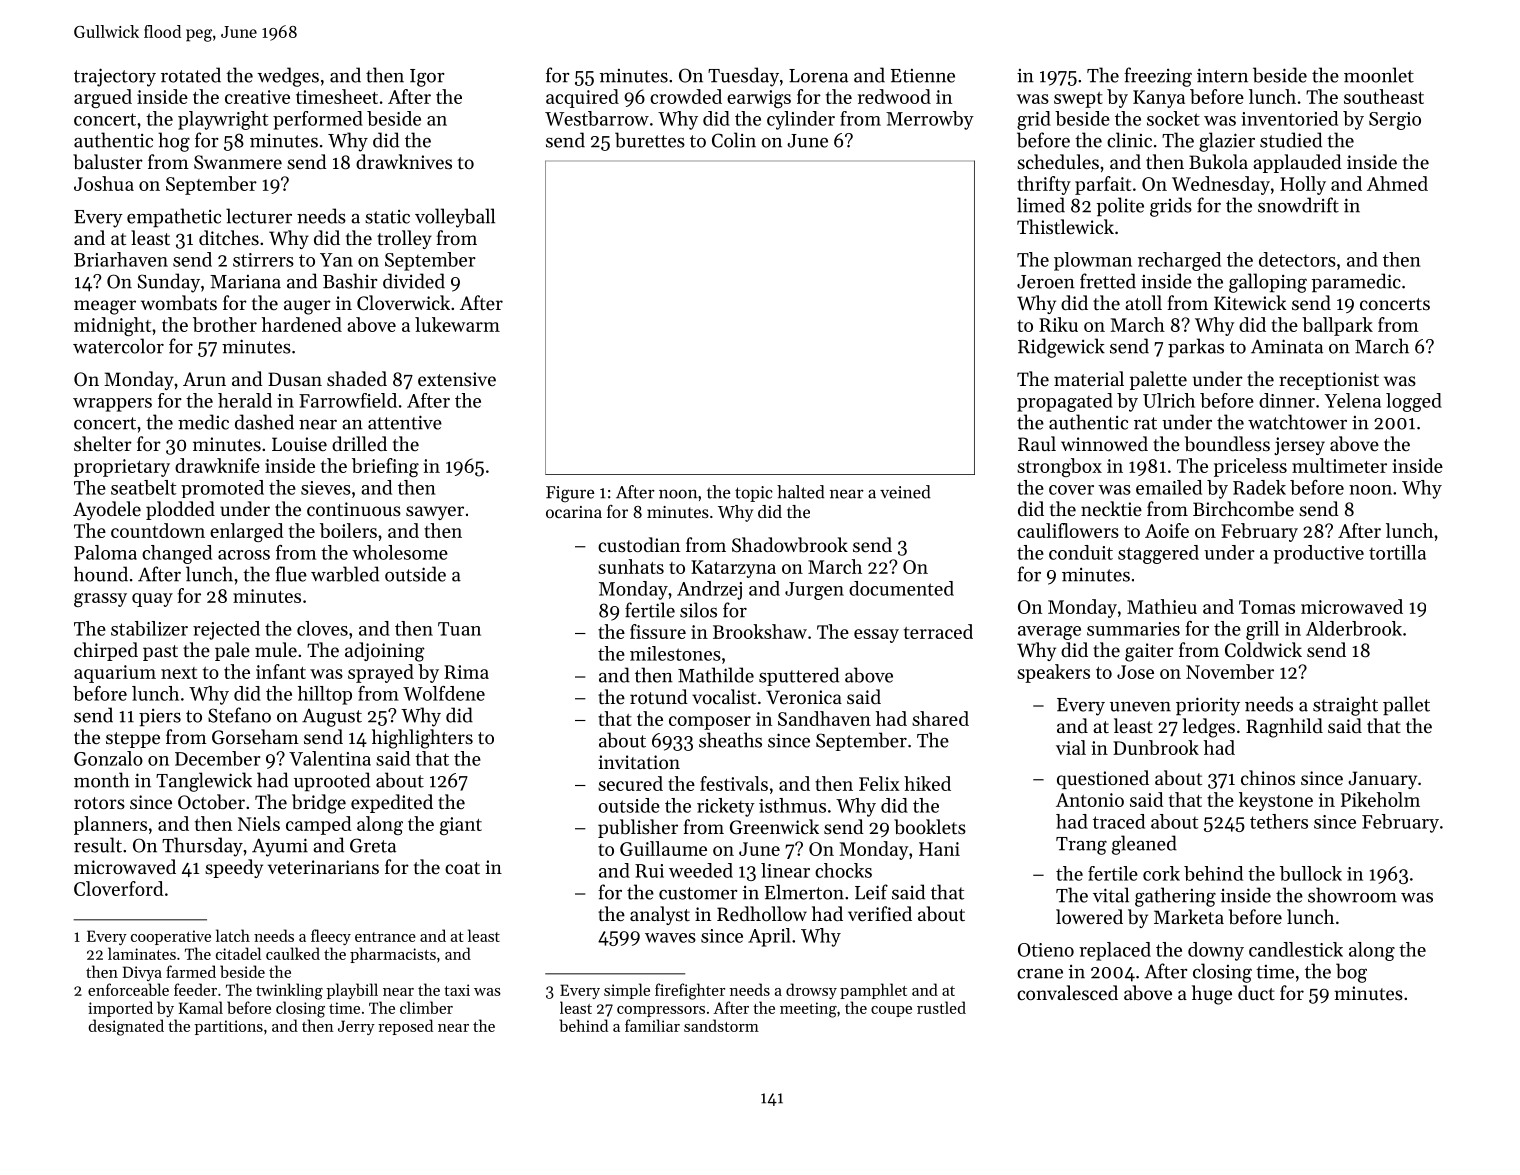 The height and width of the screenshot is (1175, 1520). Describe the element at coordinates (1208, 706) in the screenshot. I see `priority` at that location.
